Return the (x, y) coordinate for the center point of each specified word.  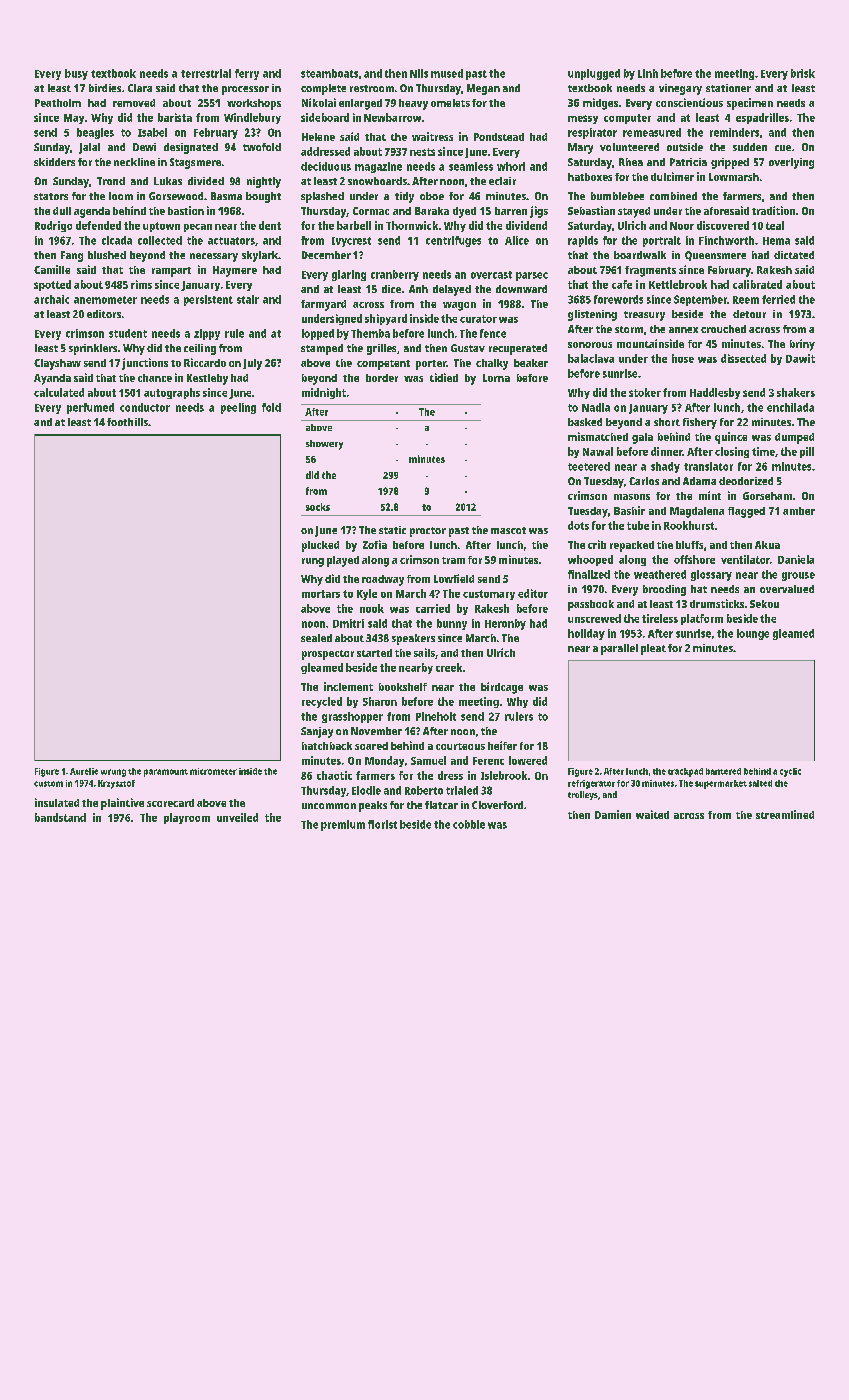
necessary (214, 257)
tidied (444, 377)
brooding (664, 590)
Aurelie (84, 771)
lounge (753, 634)
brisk (803, 73)
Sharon (380, 701)
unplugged (594, 74)
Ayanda (52, 379)
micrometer (213, 771)
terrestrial (206, 73)
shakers (796, 392)
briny (802, 345)
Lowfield (454, 578)
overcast (491, 275)
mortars (321, 594)
